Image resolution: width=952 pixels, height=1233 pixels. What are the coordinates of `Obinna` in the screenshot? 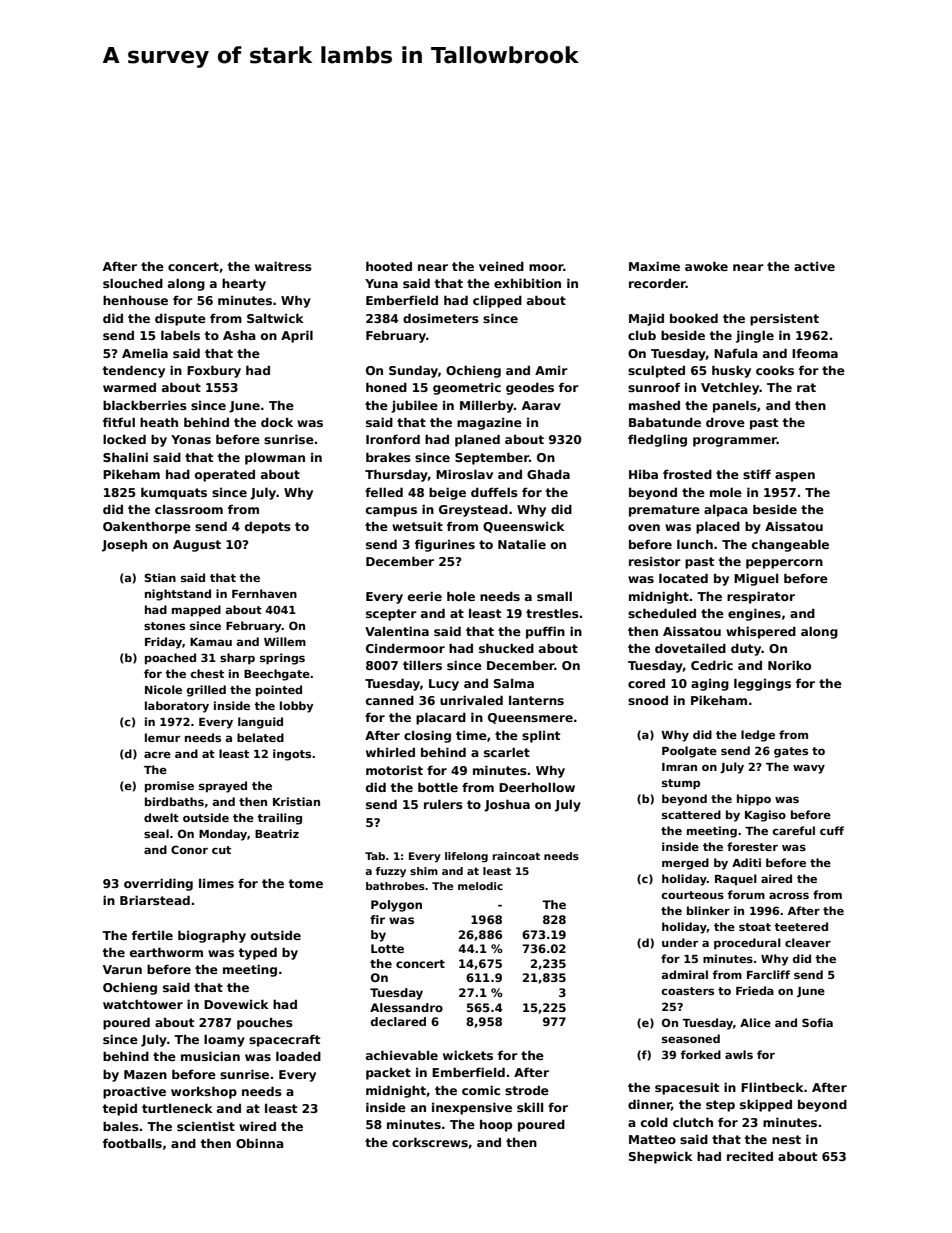 It's located at (260, 1143).
